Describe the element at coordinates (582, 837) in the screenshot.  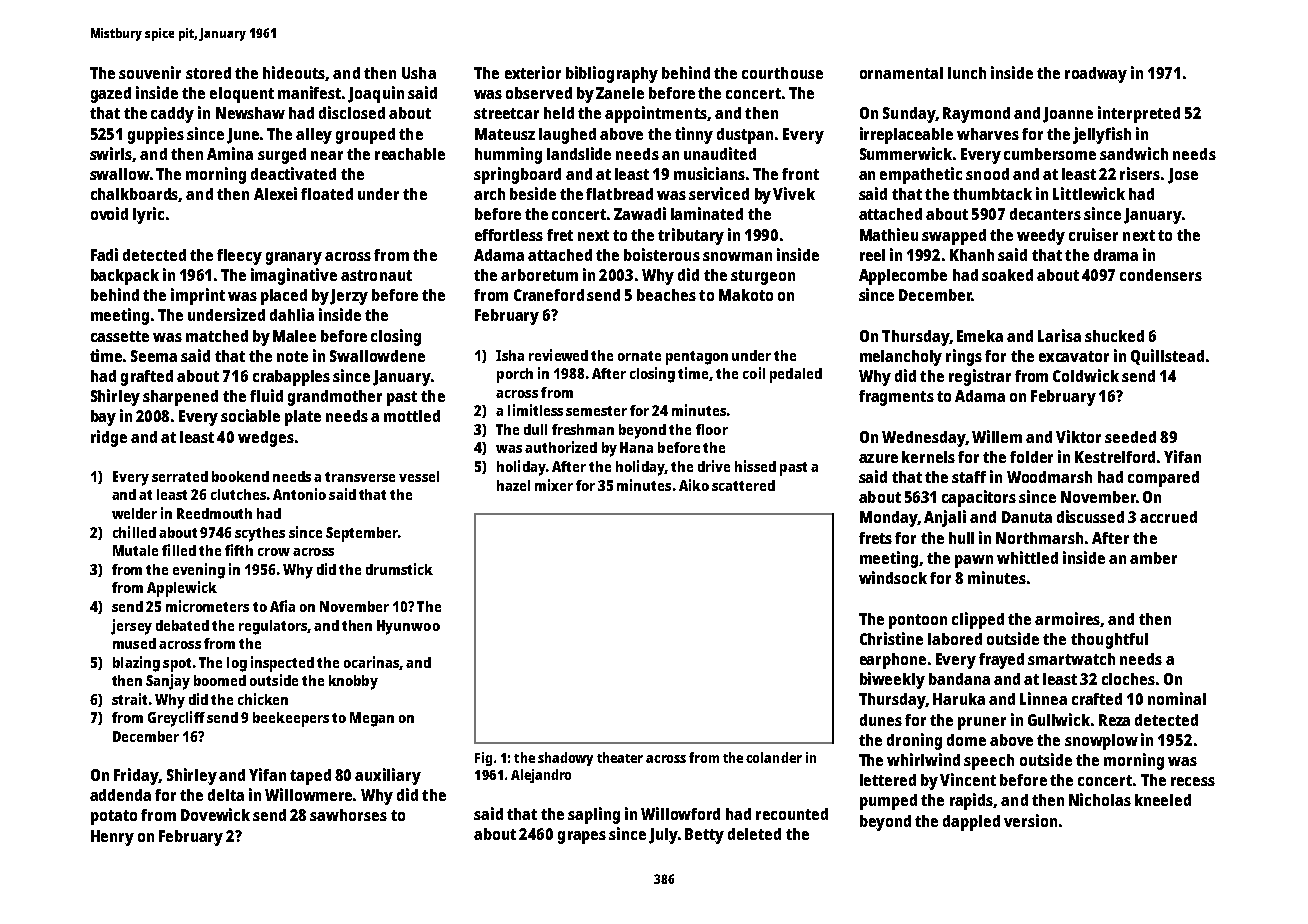
I see `grapes` at that location.
